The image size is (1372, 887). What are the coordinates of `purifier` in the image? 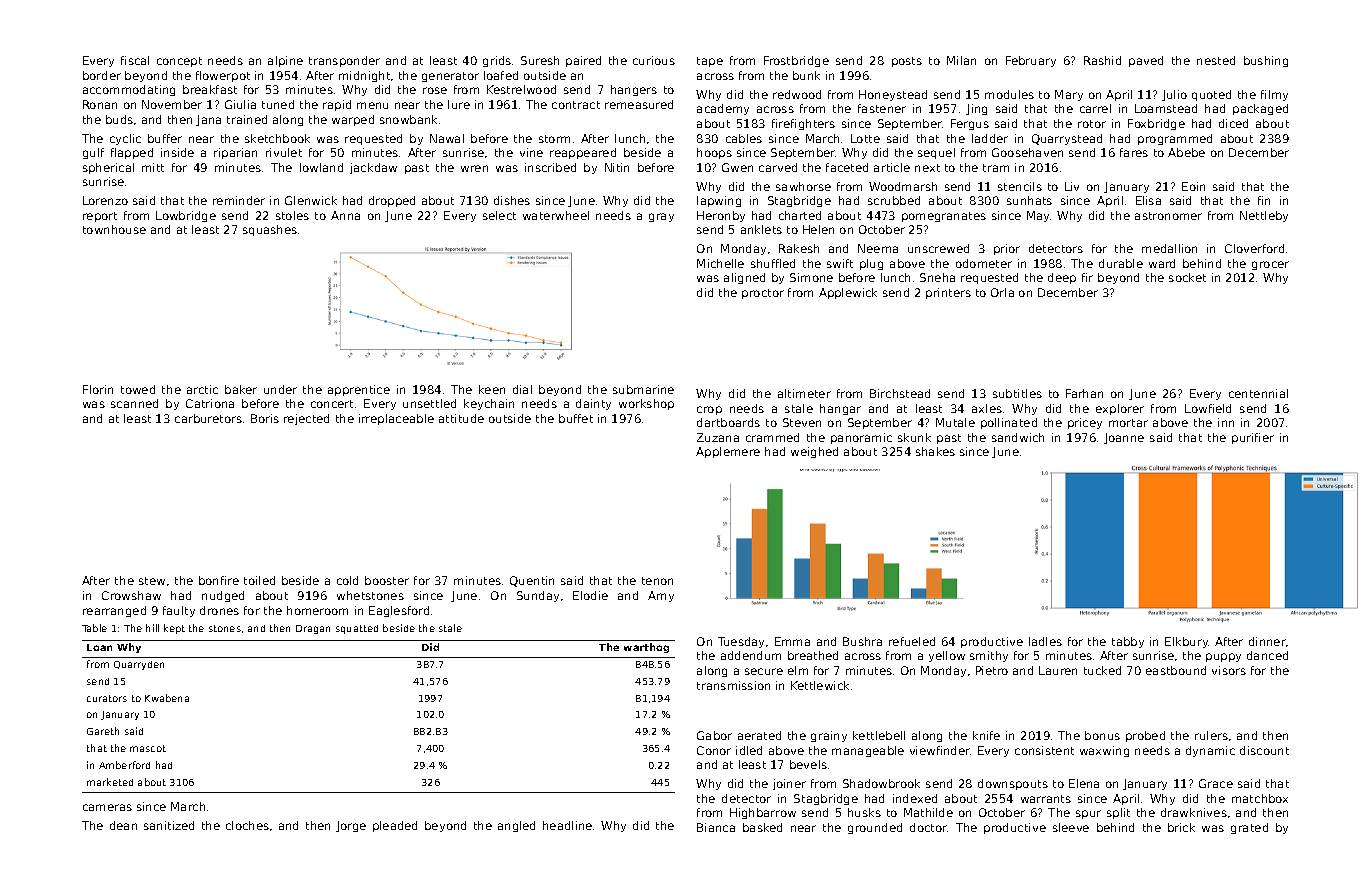 It's located at (1253, 438).
